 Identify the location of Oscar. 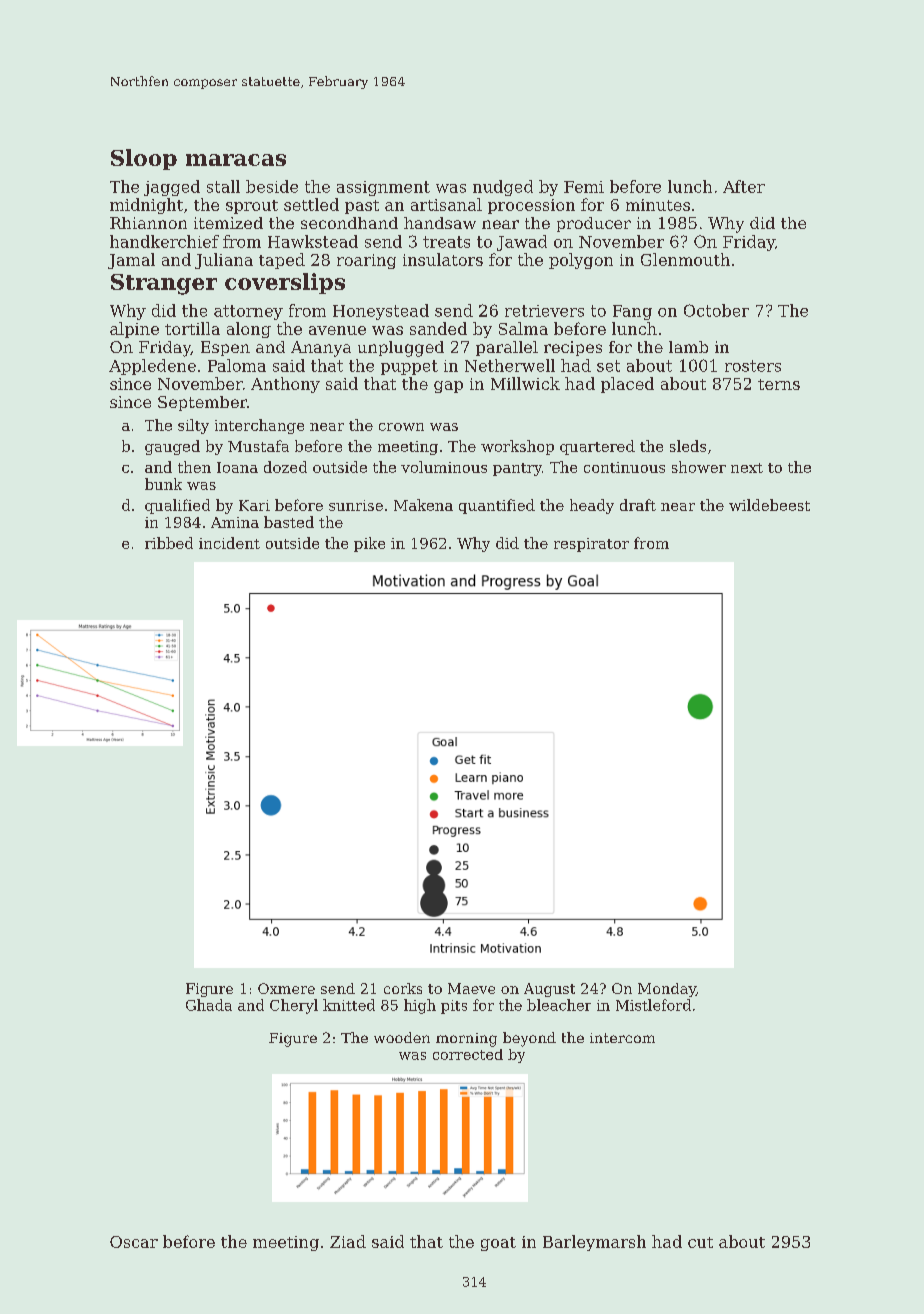
(134, 1242).
